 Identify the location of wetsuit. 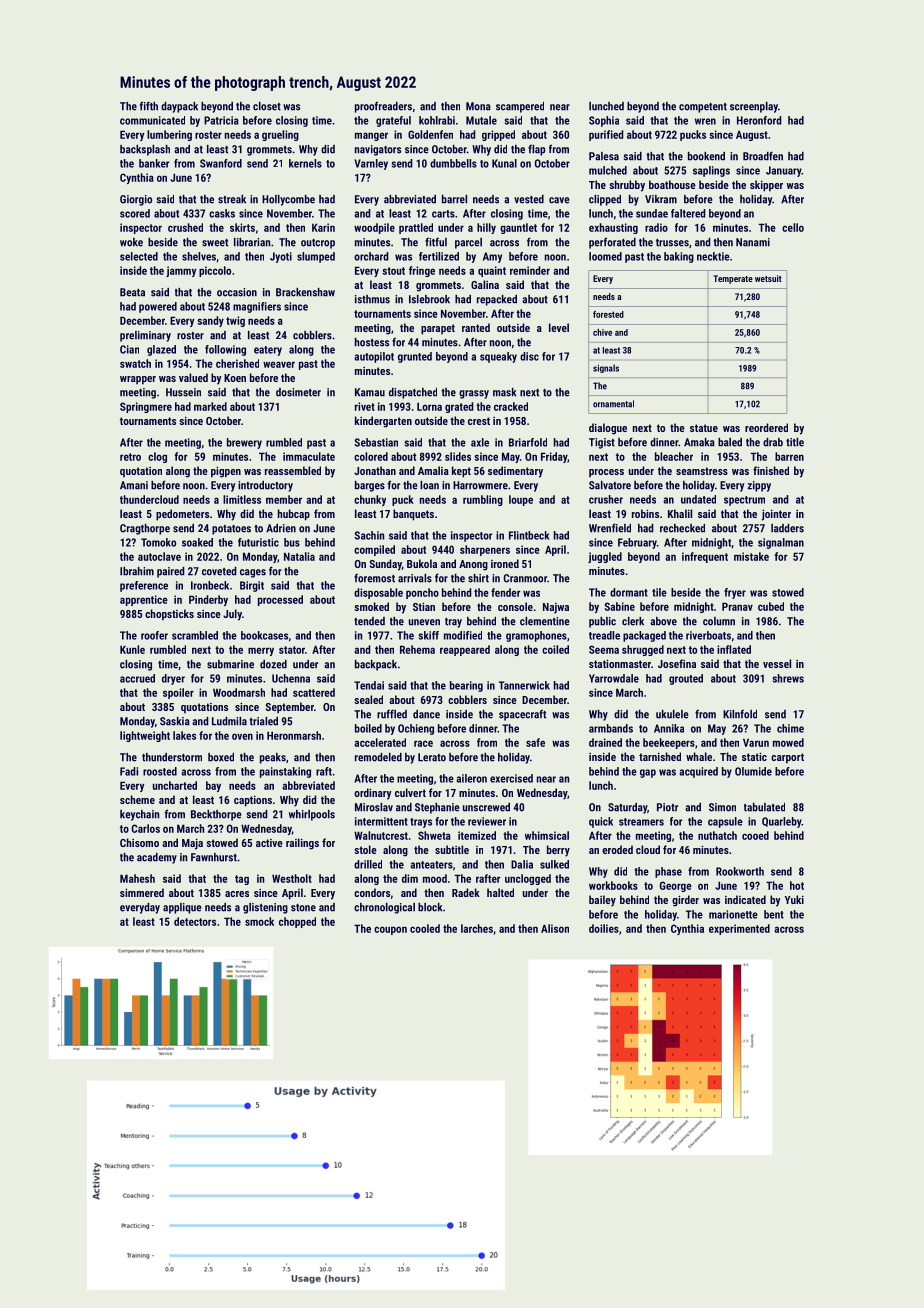
(768, 278).
